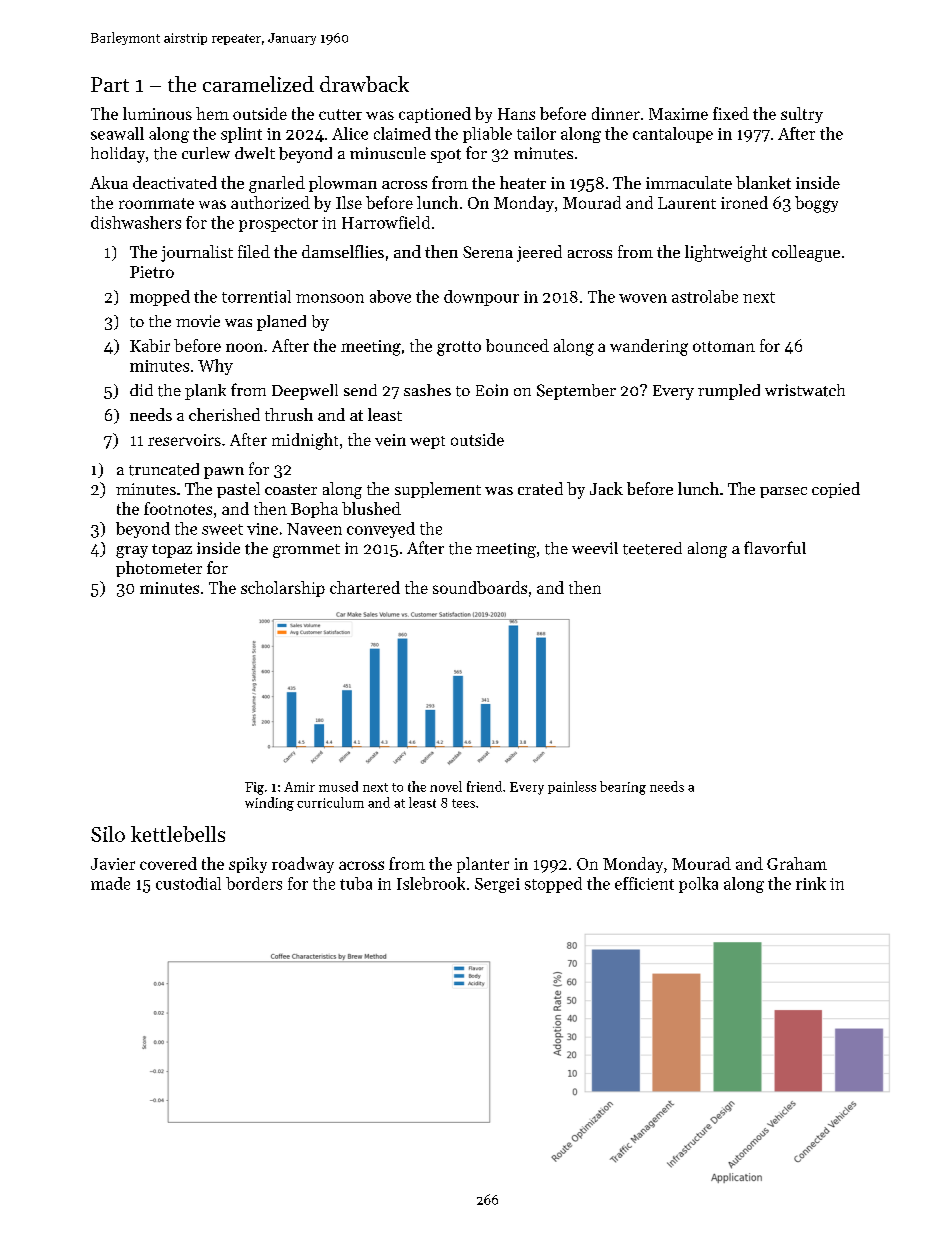 This screenshot has width=952, height=1233. Describe the element at coordinates (289, 414) in the screenshot. I see `thrush` at that location.
